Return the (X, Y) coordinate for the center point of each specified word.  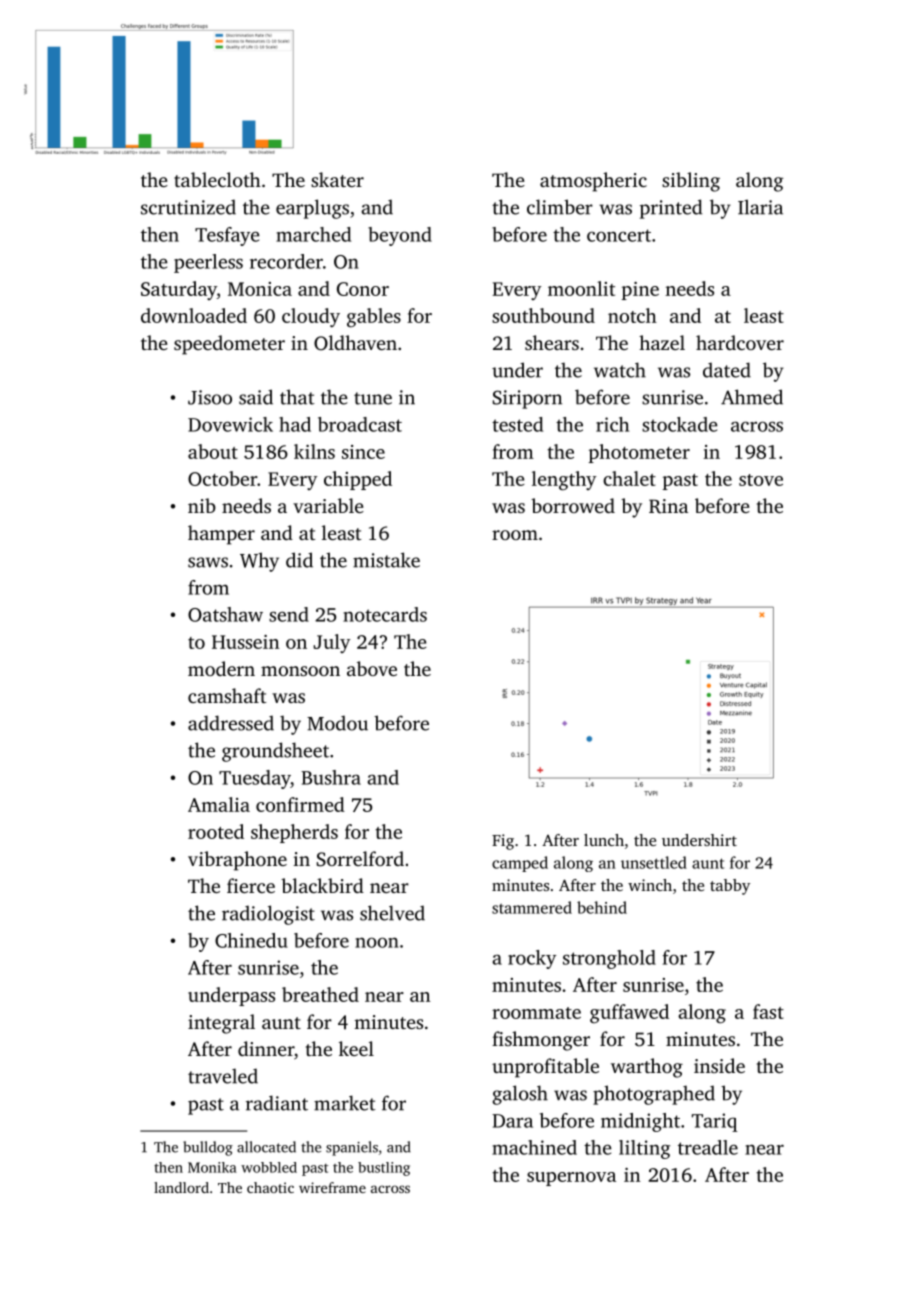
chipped (358, 480)
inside (719, 1065)
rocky (532, 959)
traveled (223, 1076)
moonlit (581, 288)
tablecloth (217, 179)
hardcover (740, 342)
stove (761, 480)
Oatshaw (225, 614)
